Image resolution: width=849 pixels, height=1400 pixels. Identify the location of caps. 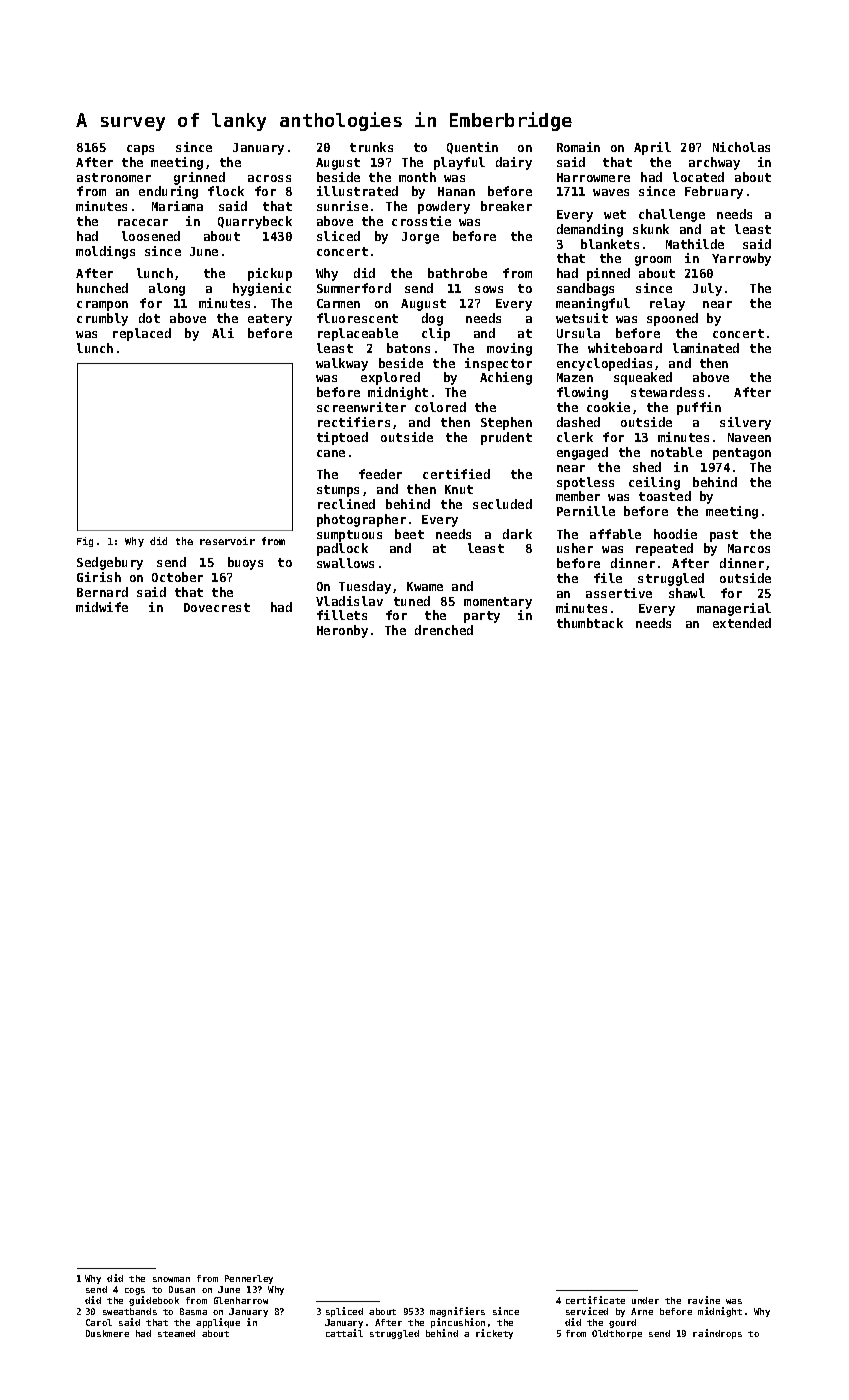
(140, 150).
